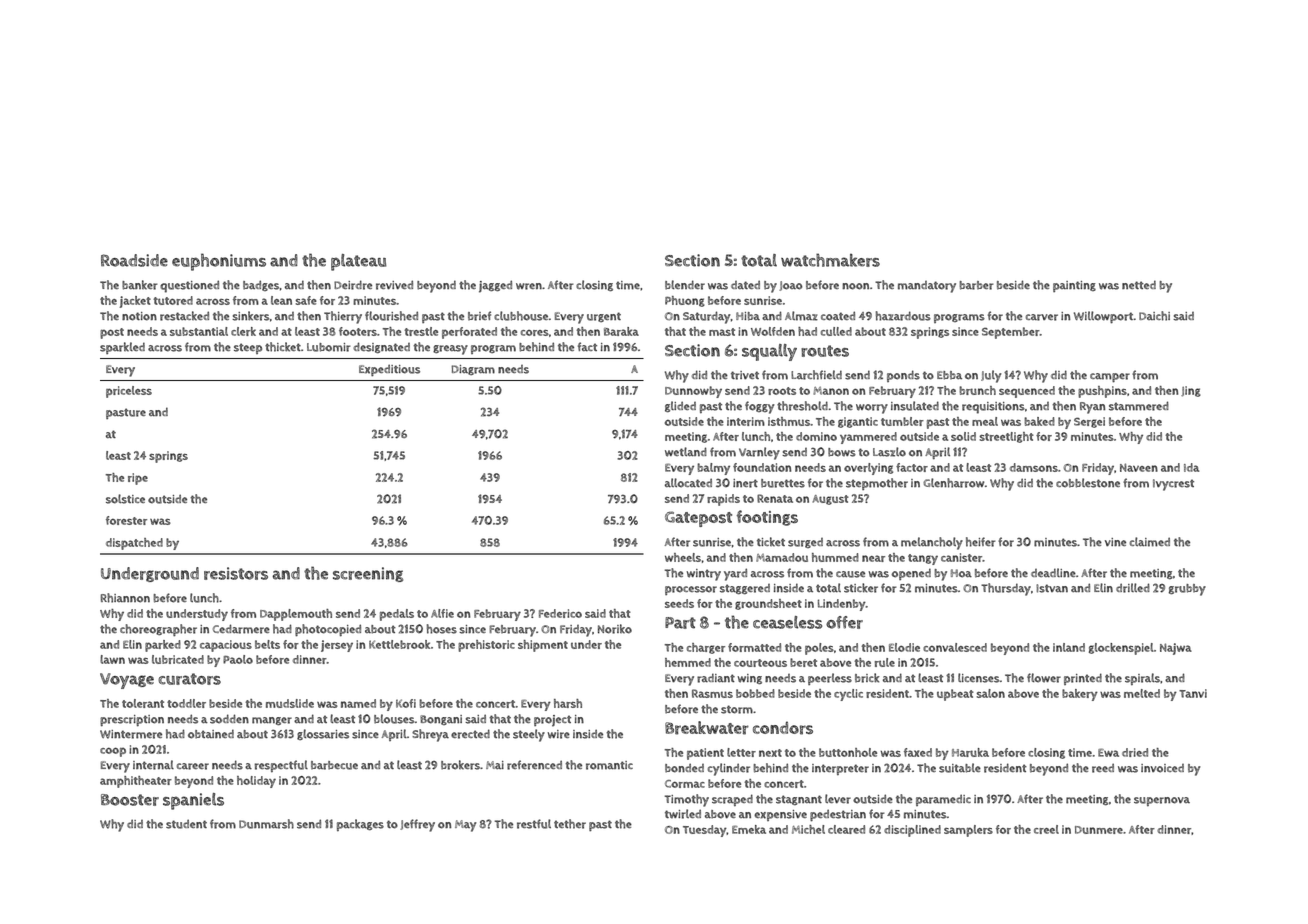  What do you see at coordinates (1099, 830) in the document?
I see `Dunmere` at bounding box center [1099, 830].
